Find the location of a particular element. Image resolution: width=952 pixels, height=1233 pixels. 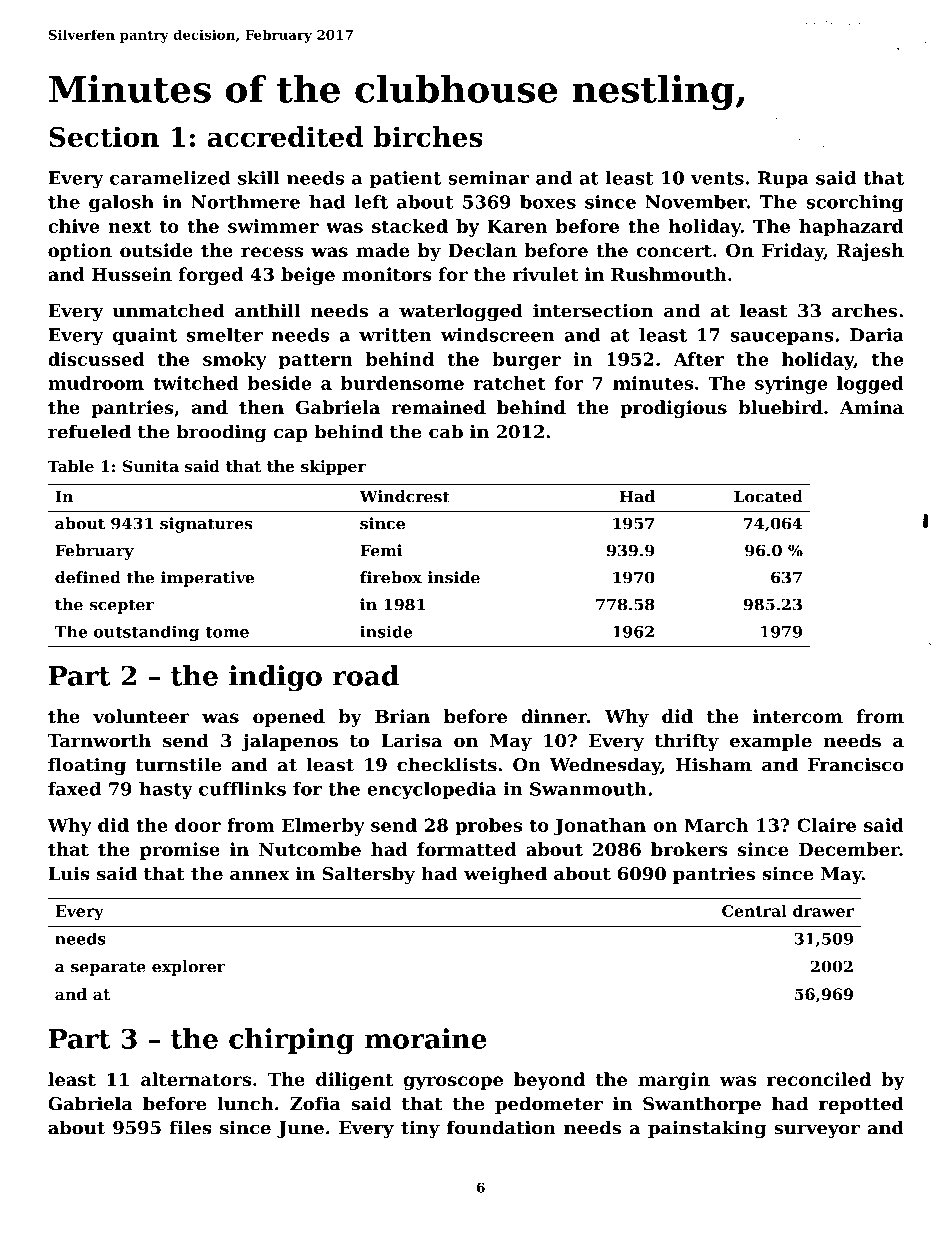

seminar is located at coordinates (488, 178).
